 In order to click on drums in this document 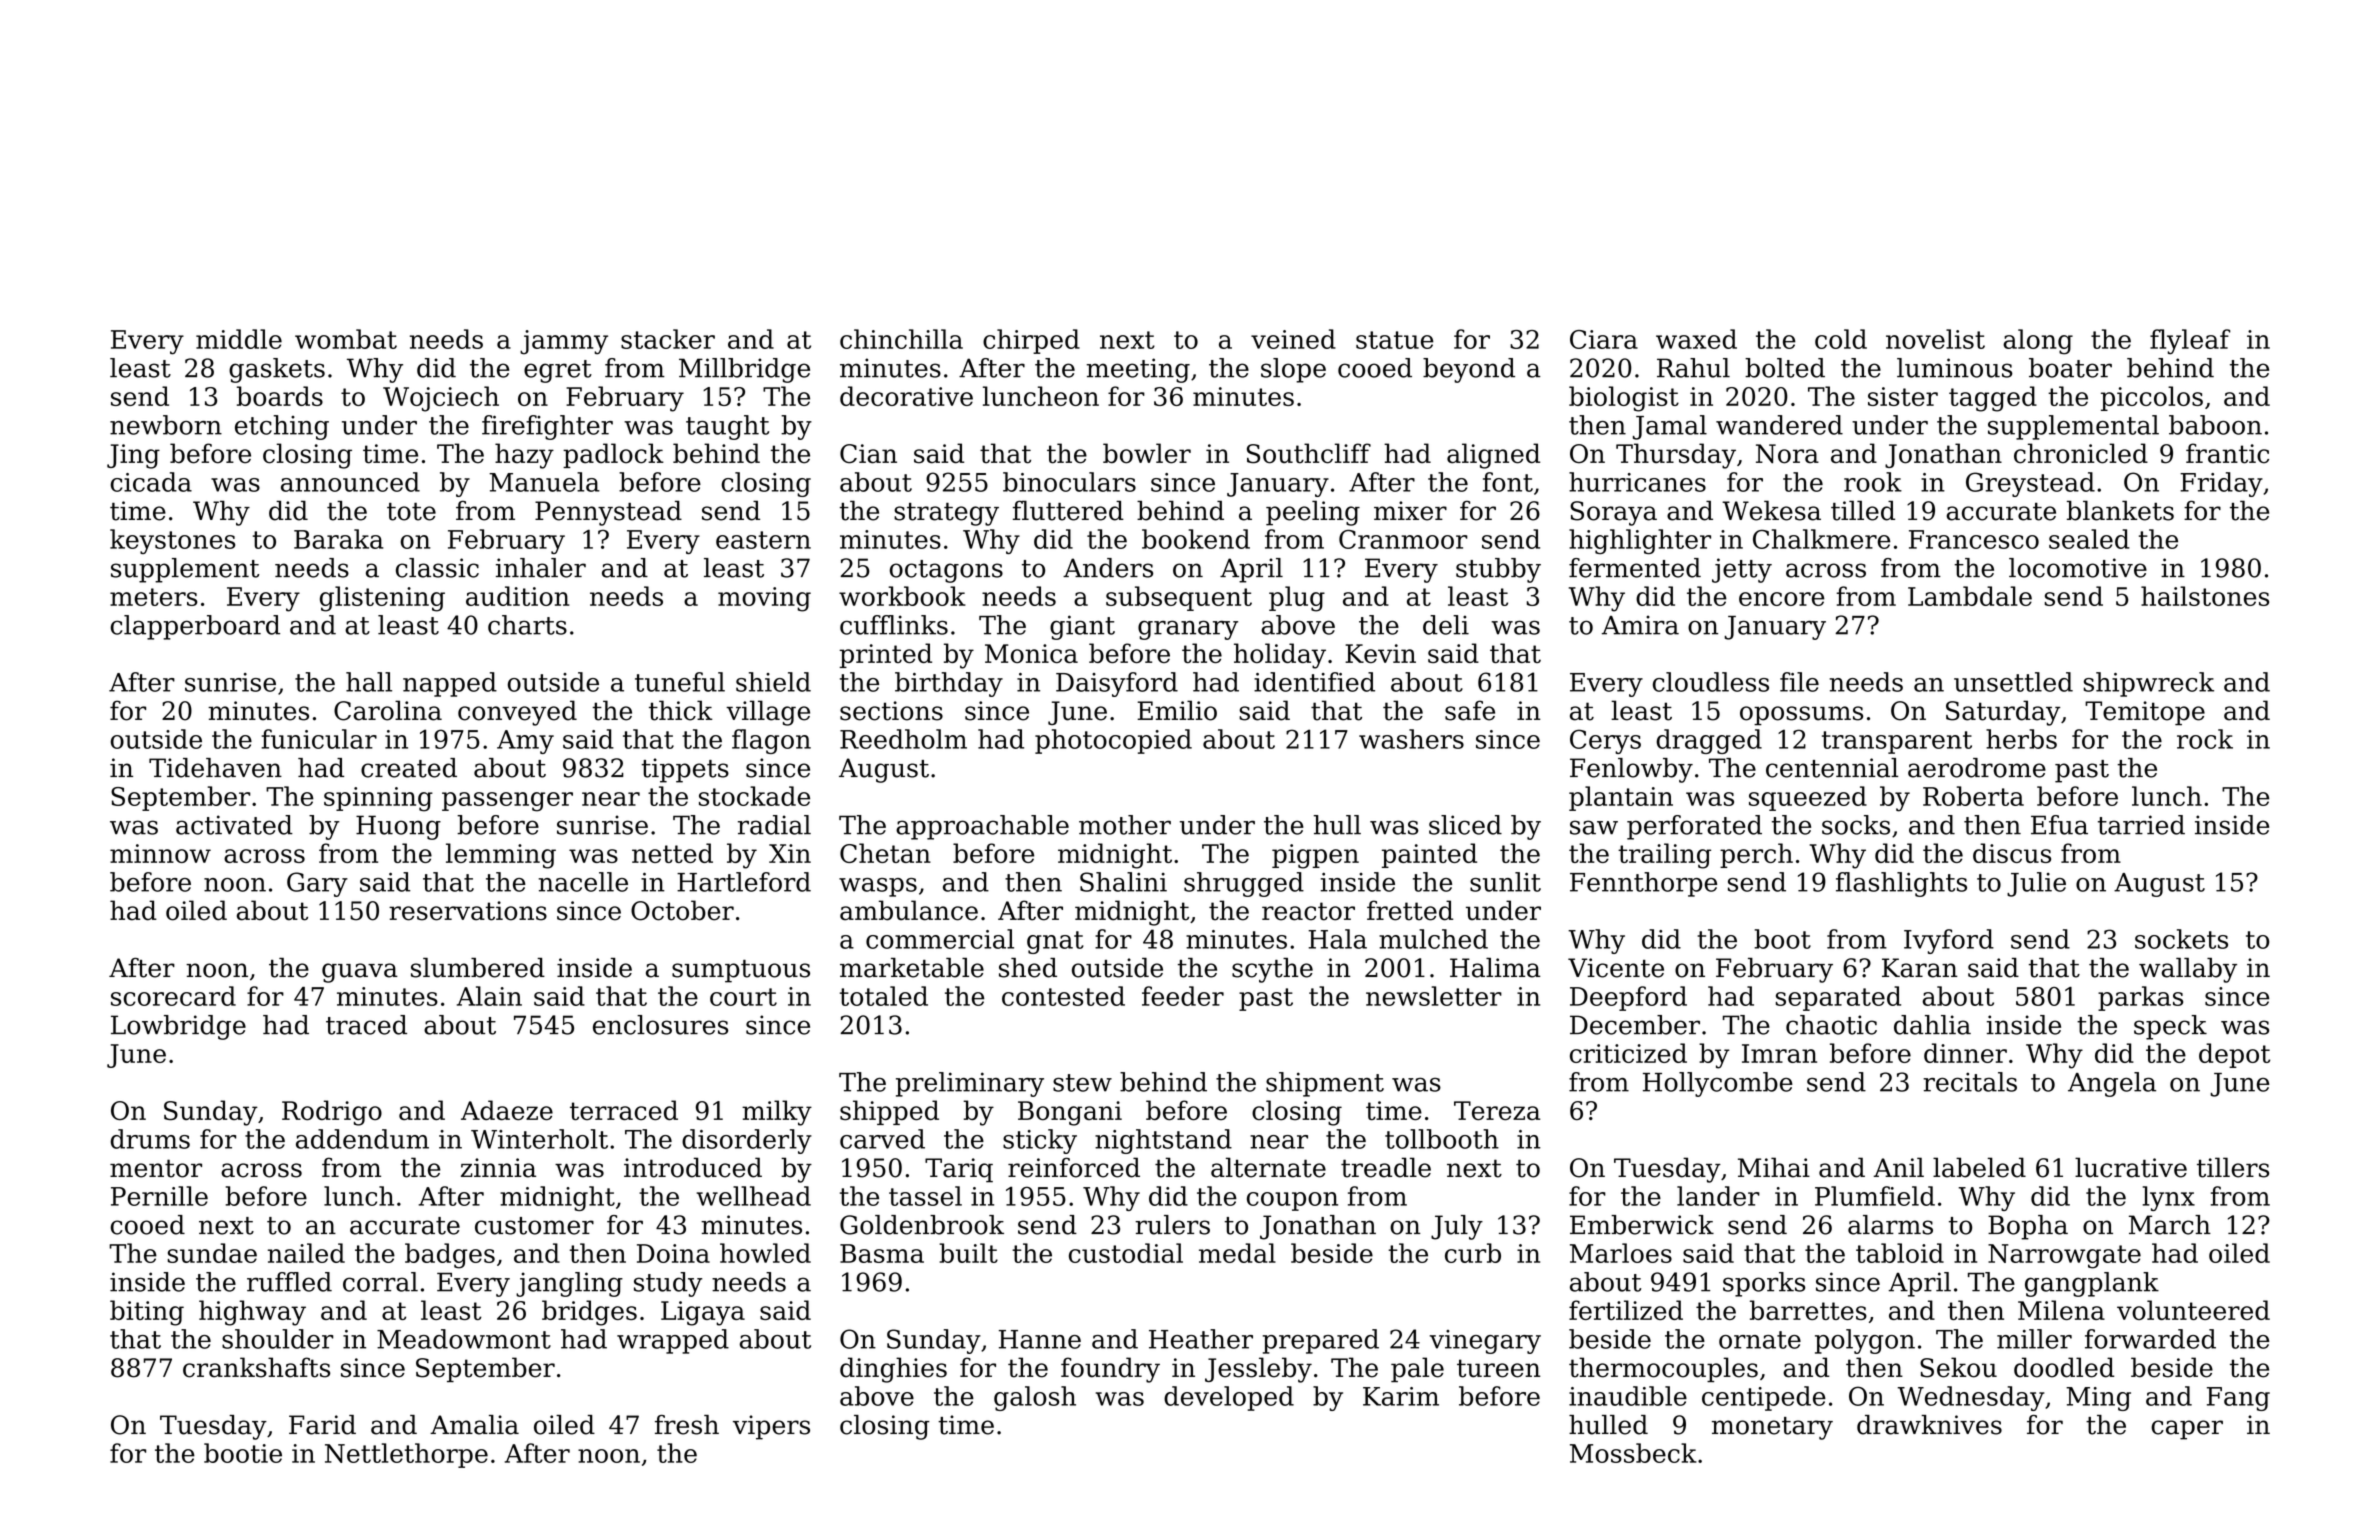, I will do `click(150, 1139)`.
